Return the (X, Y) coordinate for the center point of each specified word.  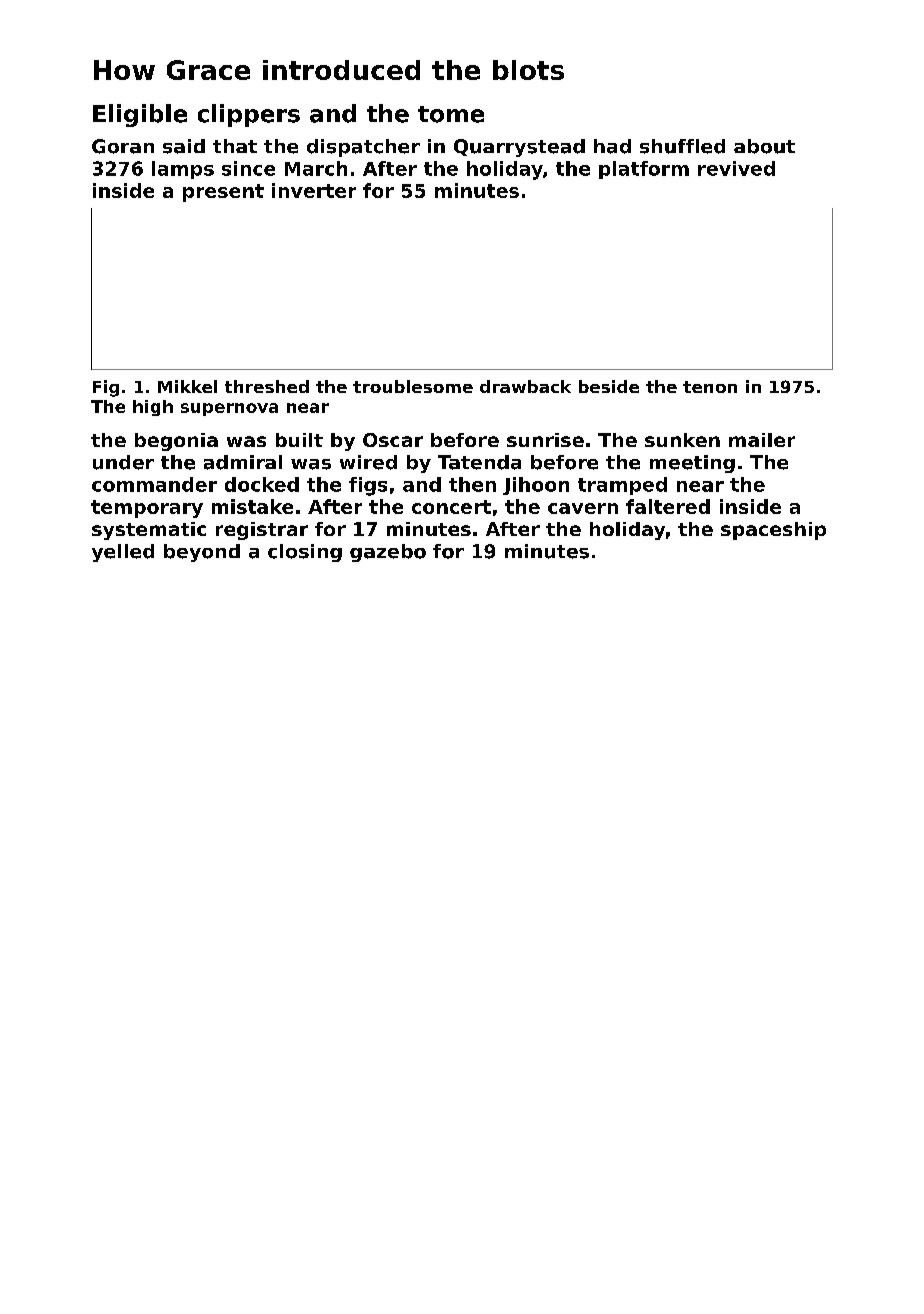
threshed (267, 386)
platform (644, 170)
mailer (762, 440)
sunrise (545, 440)
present (223, 193)
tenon (710, 387)
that (235, 146)
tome (451, 114)
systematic (149, 531)
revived (736, 168)
